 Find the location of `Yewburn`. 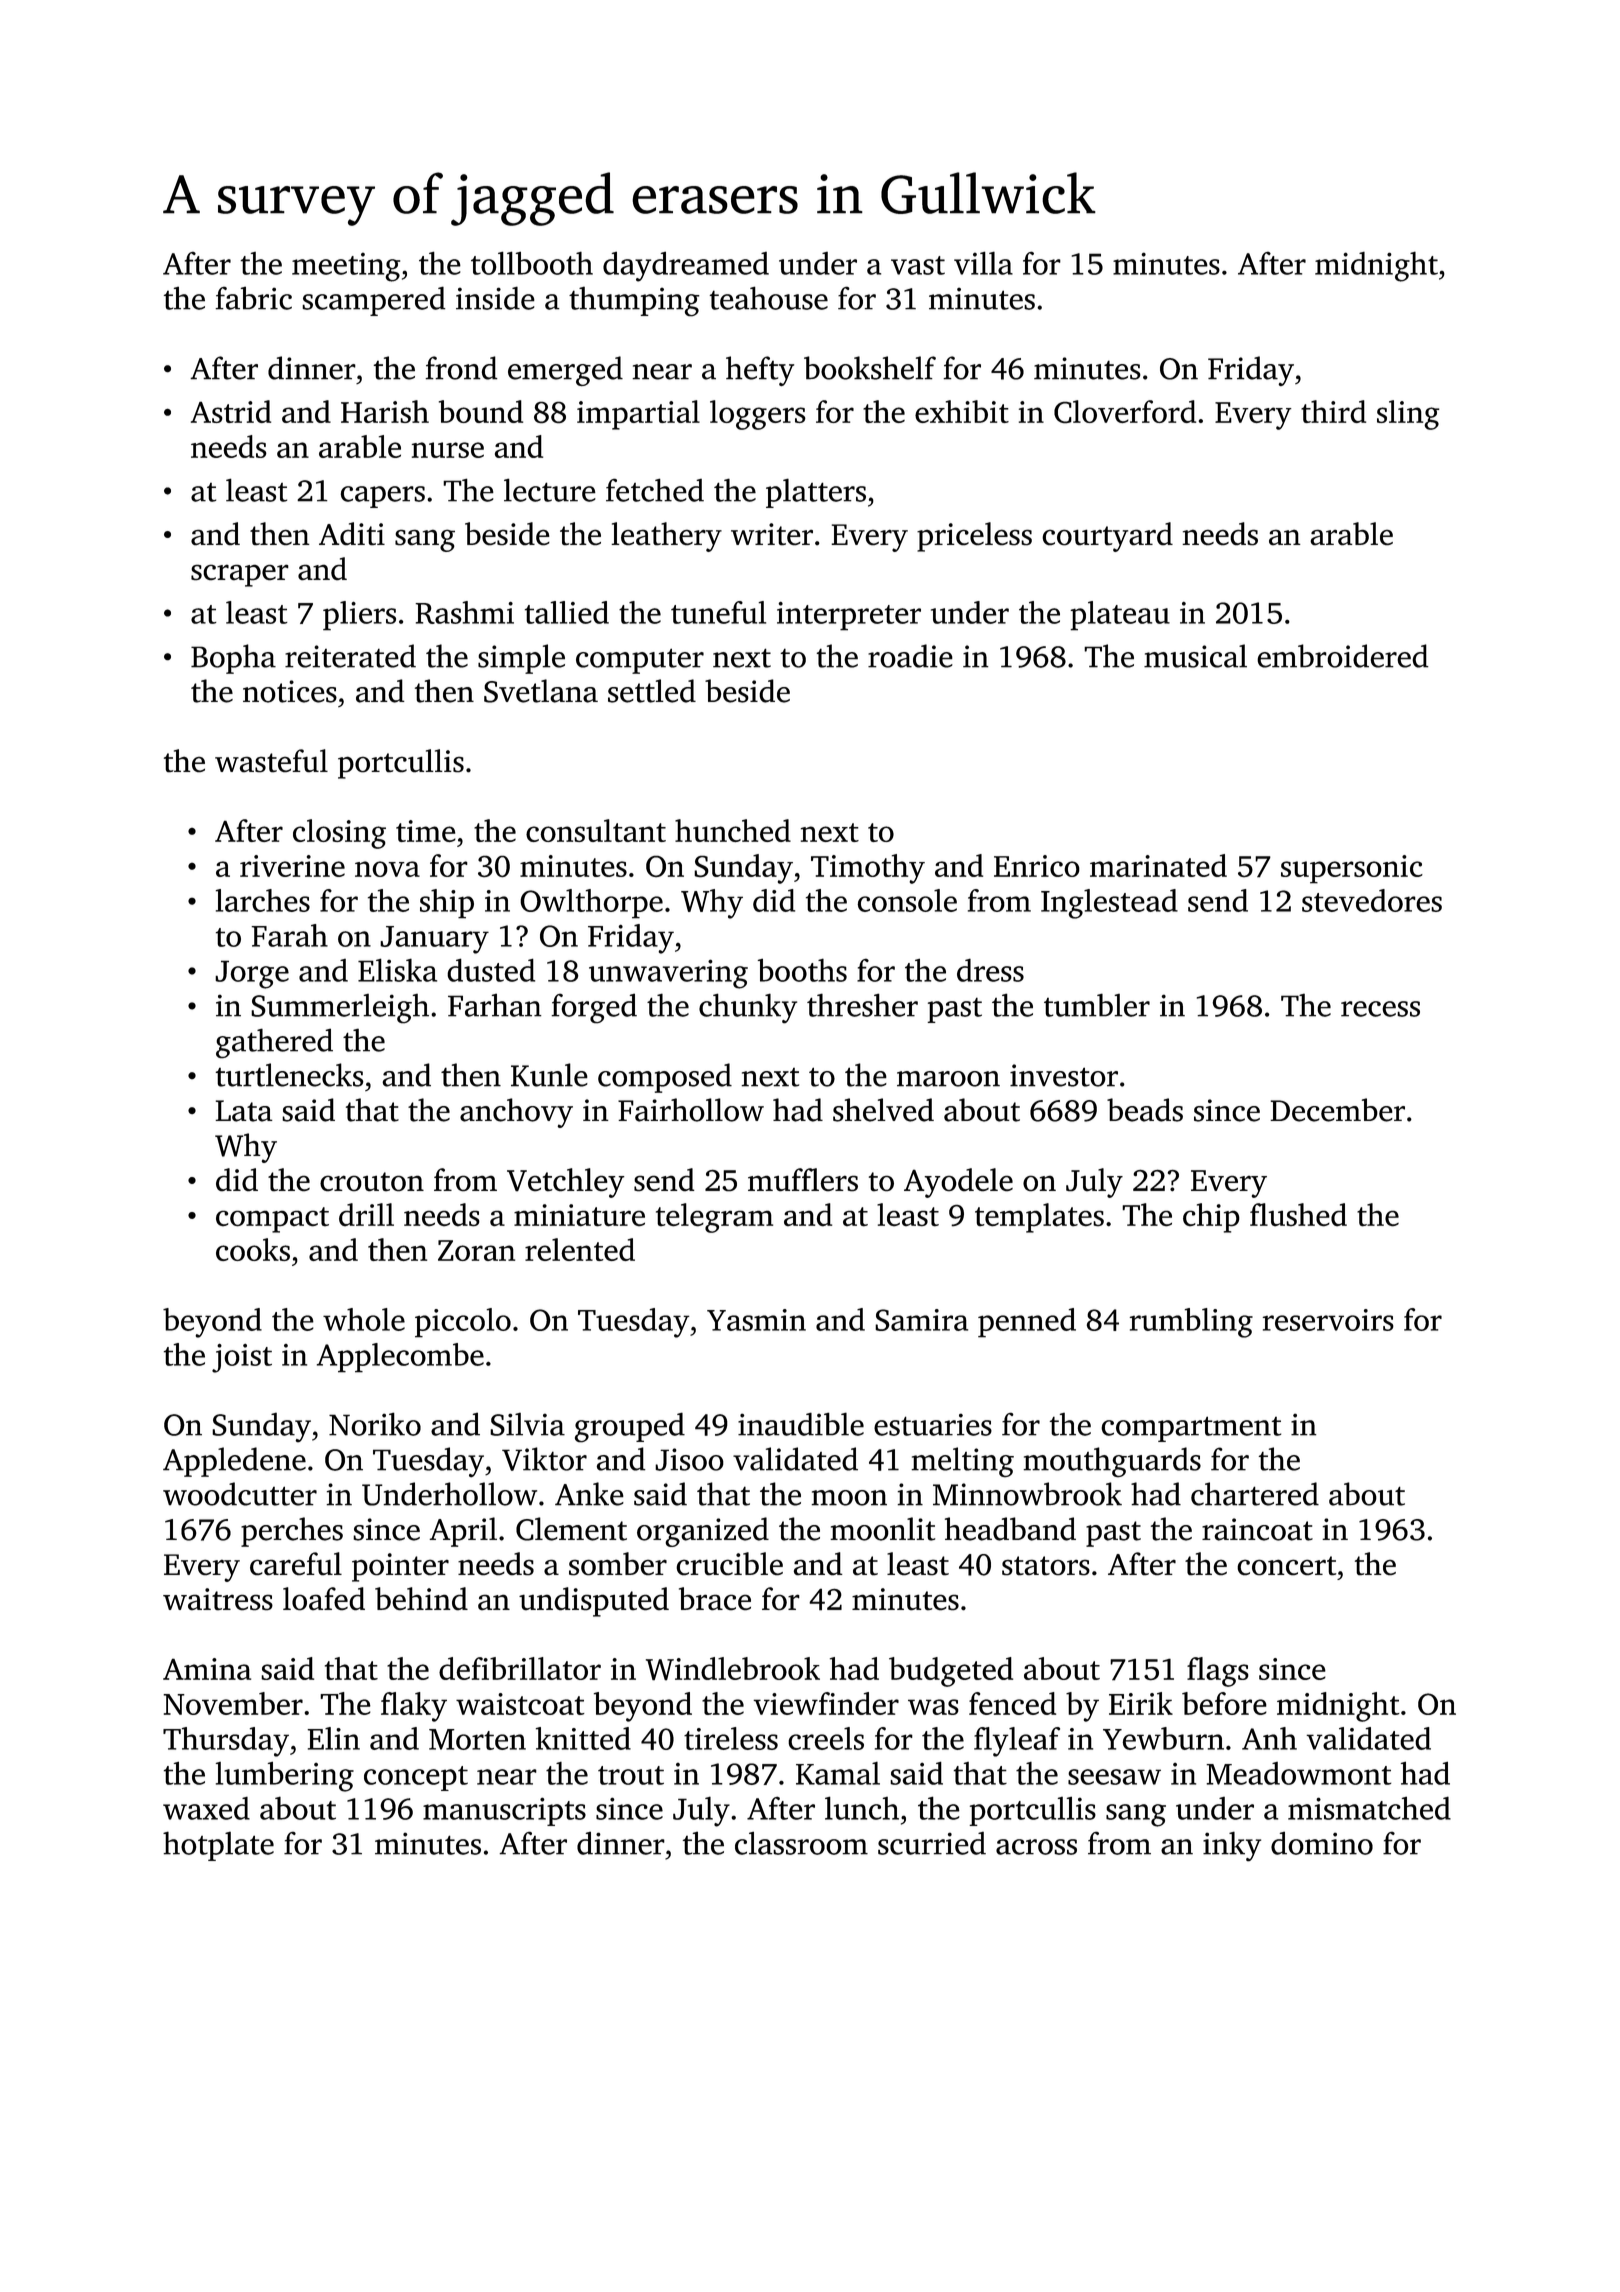

Yewburn is located at coordinates (1163, 1738).
